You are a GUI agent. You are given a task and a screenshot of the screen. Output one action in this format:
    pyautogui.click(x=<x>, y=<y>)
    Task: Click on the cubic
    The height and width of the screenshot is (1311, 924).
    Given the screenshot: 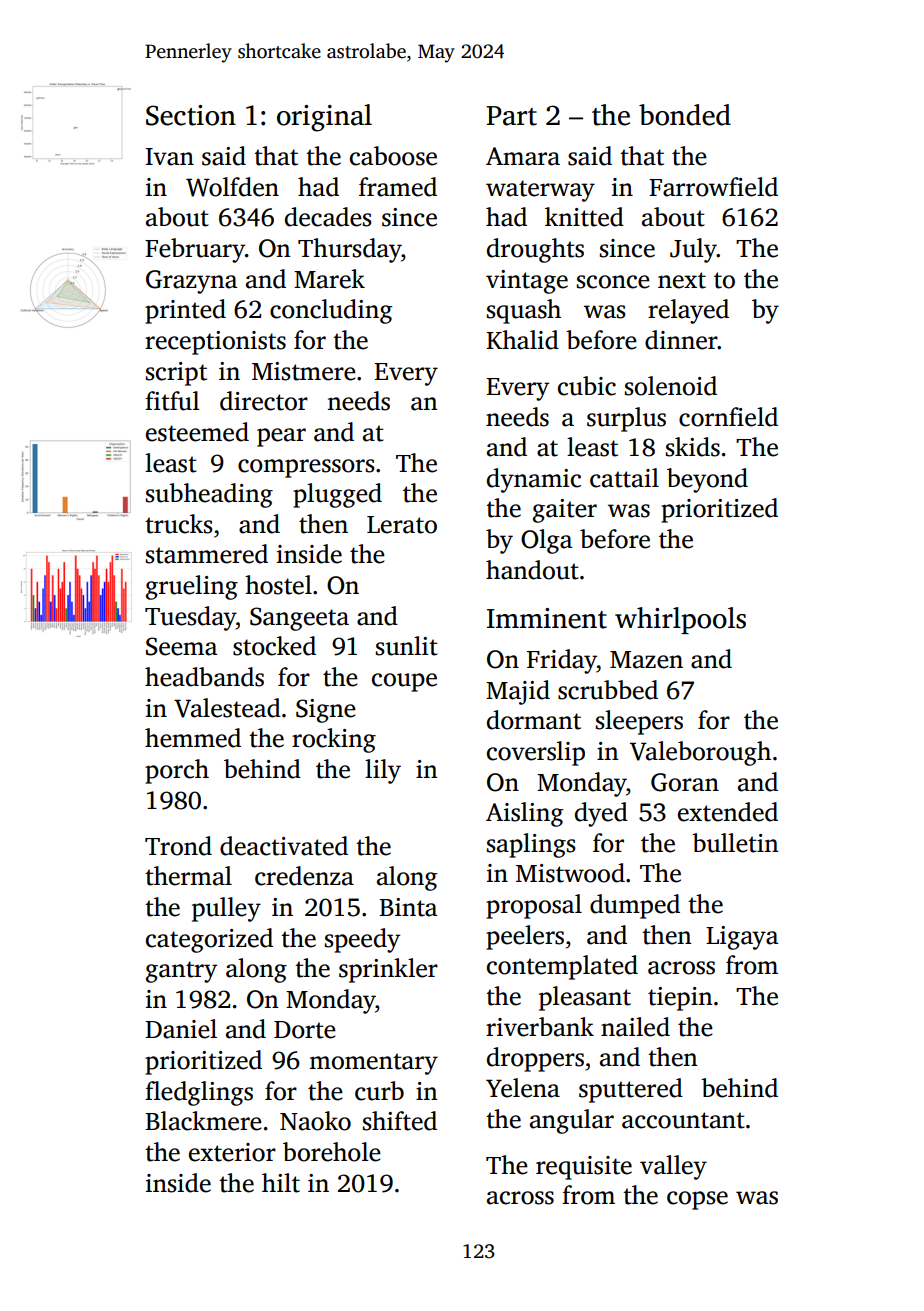 What is the action you would take?
    pyautogui.click(x=587, y=386)
